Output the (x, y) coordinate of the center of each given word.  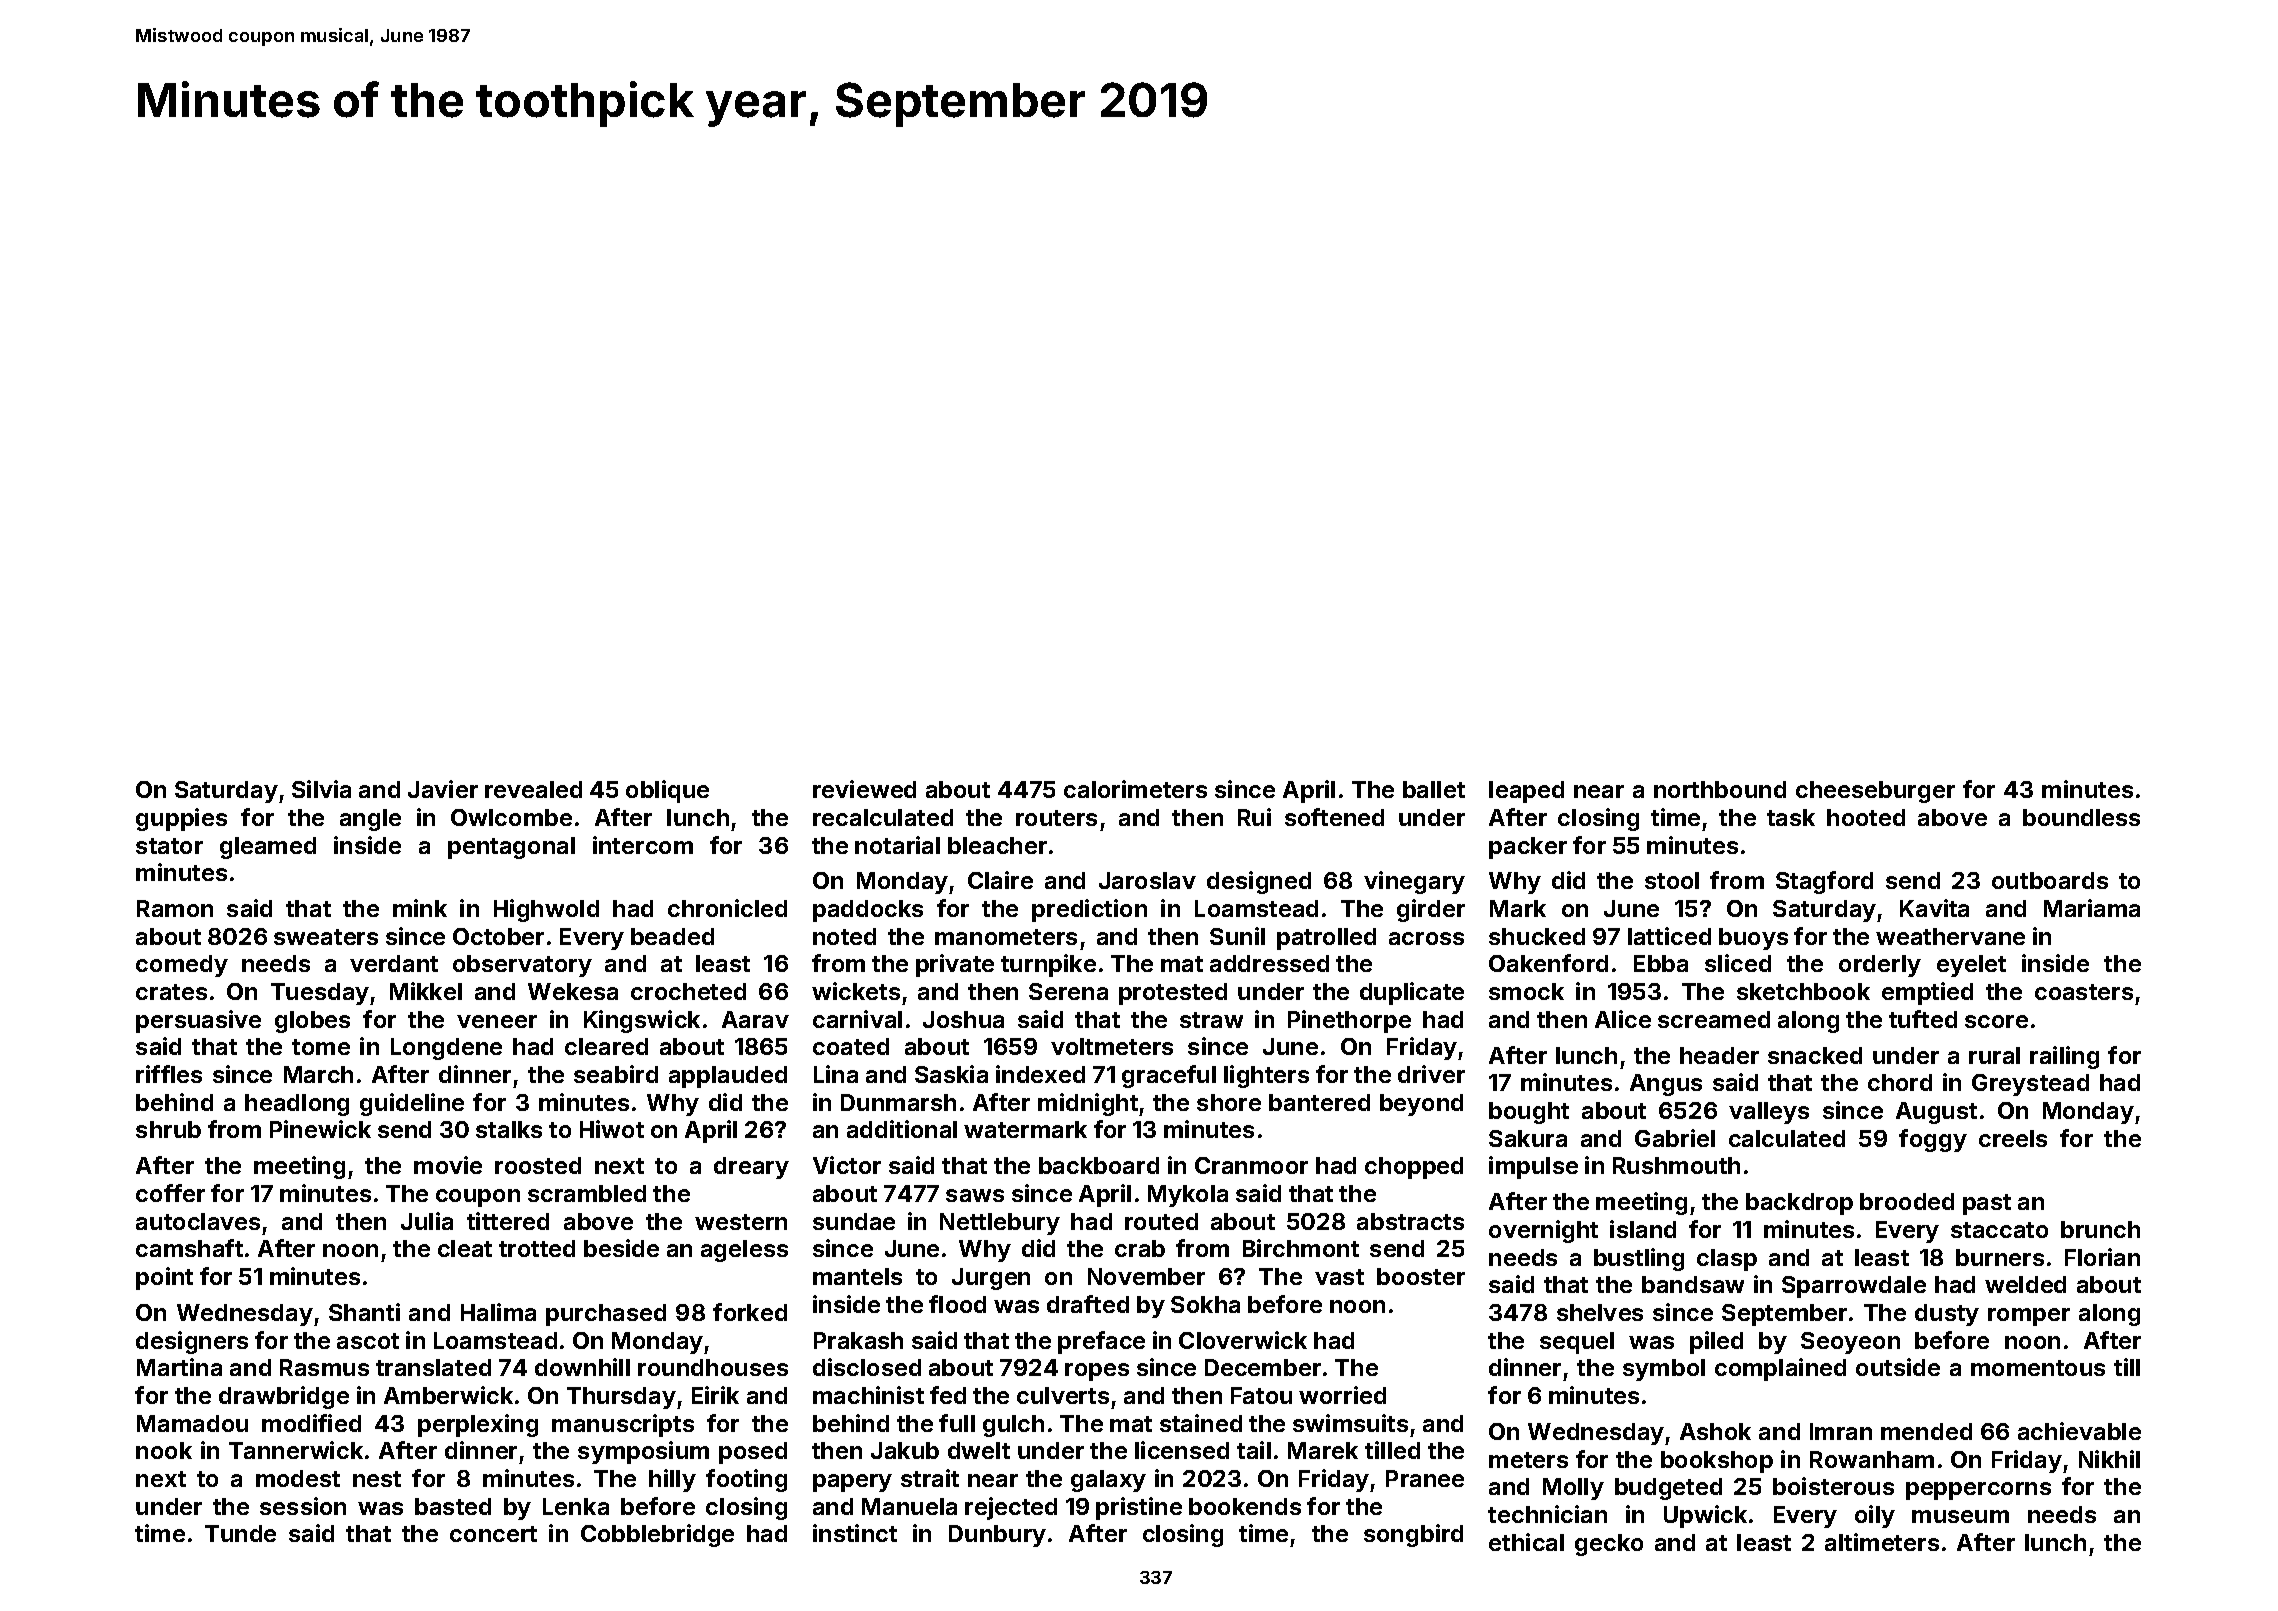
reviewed (864, 789)
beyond (1421, 1105)
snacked (1815, 1055)
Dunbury (997, 1536)
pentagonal (511, 848)
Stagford (1824, 882)
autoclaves (198, 1221)
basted (453, 1506)
